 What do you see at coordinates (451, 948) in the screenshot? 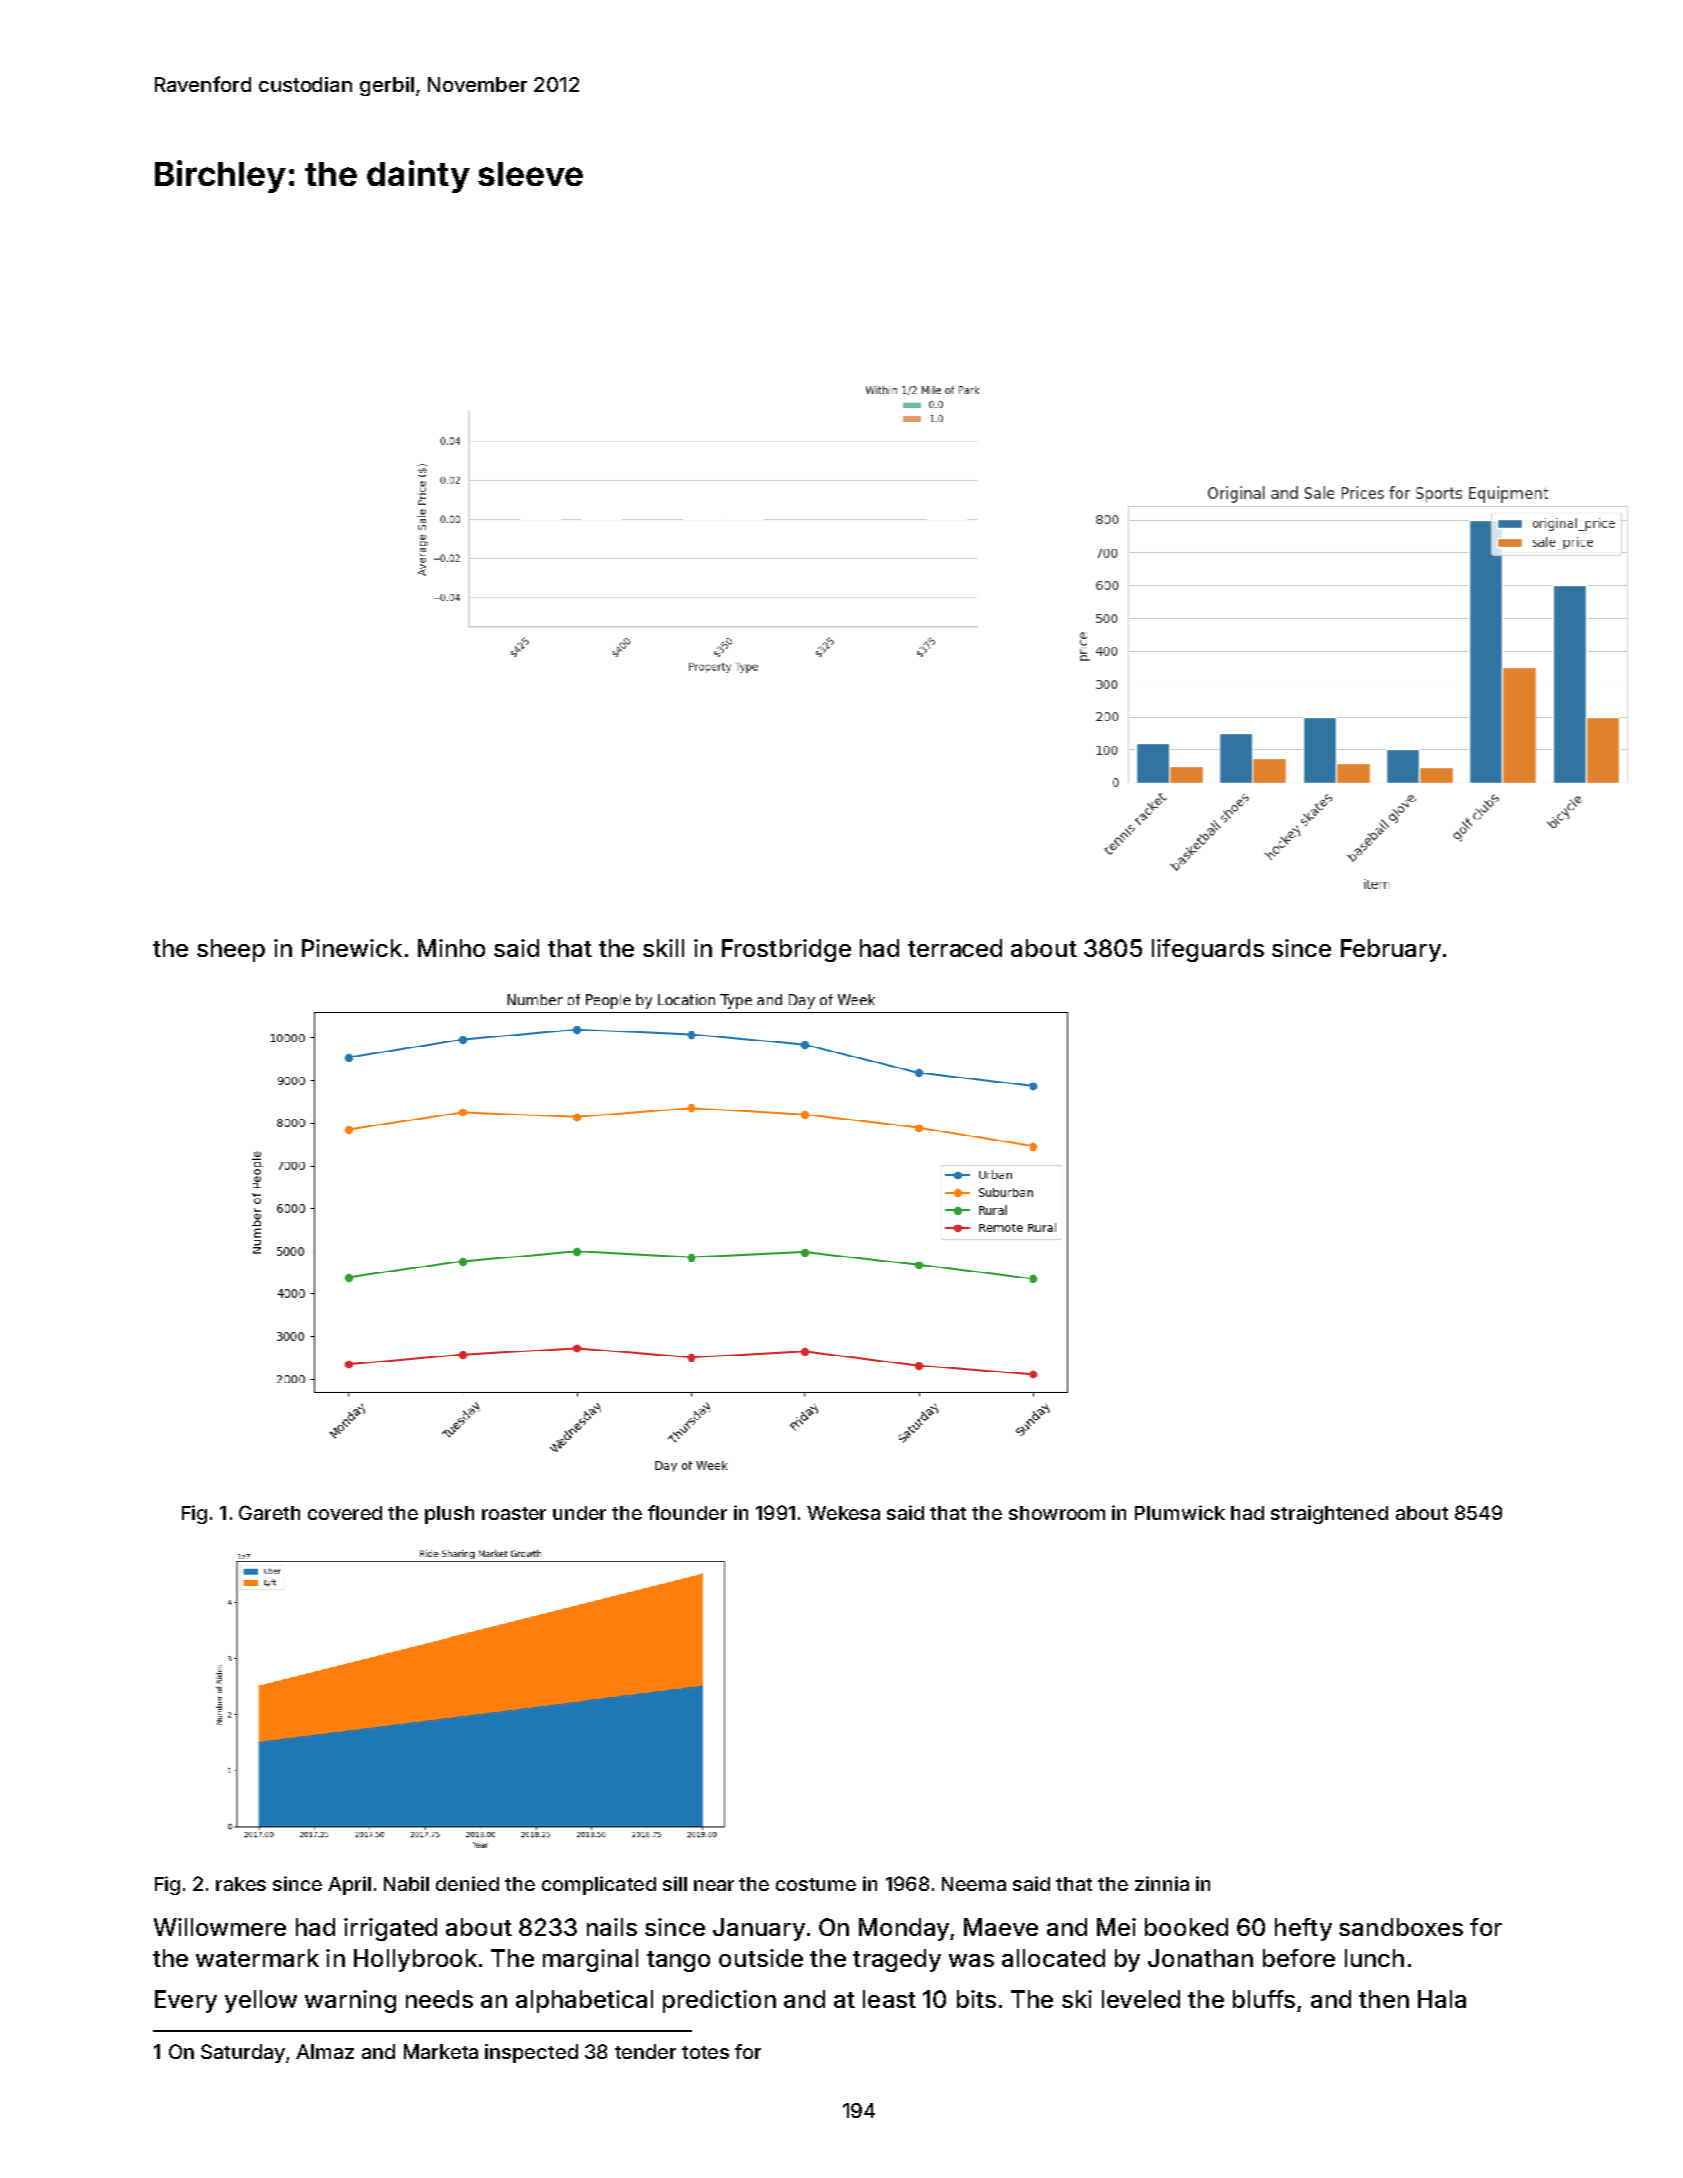
I see `Minho` at bounding box center [451, 948].
